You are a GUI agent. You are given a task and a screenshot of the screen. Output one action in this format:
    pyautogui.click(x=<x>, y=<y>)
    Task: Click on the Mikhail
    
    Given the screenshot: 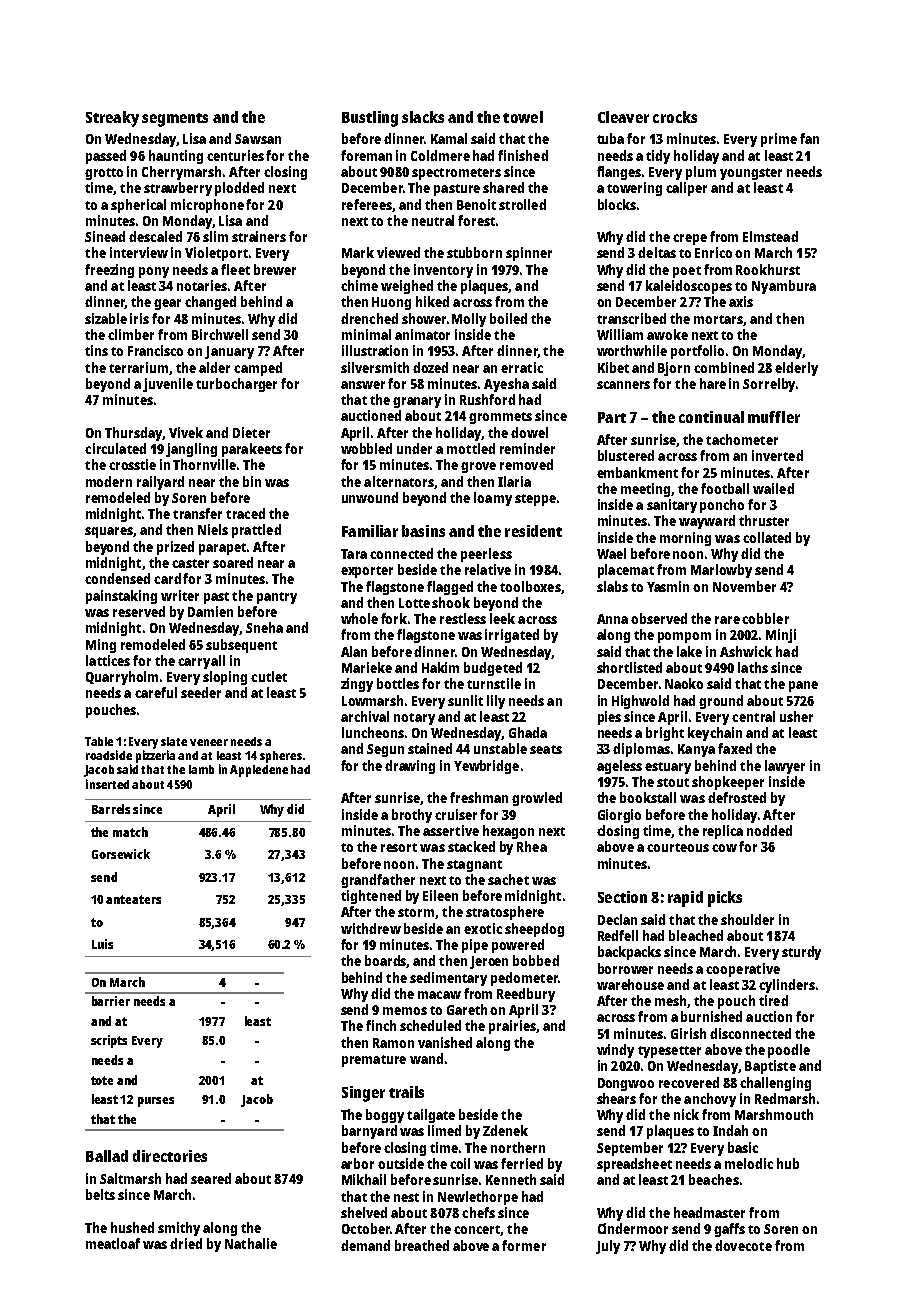 What is the action you would take?
    pyautogui.click(x=364, y=1179)
